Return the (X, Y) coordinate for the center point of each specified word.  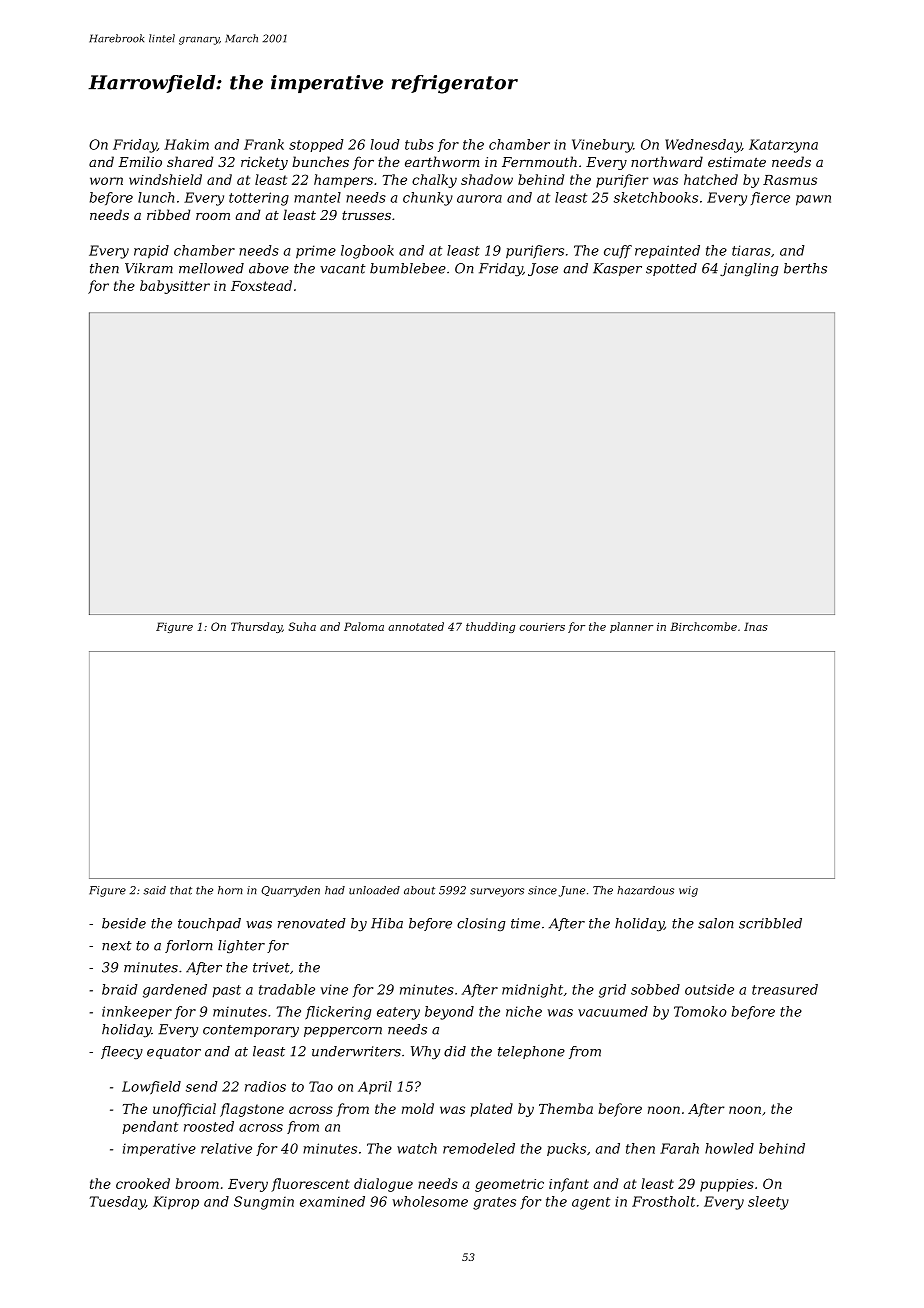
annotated (416, 626)
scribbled (770, 923)
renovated (312, 923)
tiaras (751, 250)
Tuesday (117, 1203)
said (154, 890)
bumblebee (408, 268)
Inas (756, 626)
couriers (542, 627)
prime (316, 252)
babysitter (175, 287)
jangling (749, 269)
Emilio (140, 161)
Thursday (256, 627)
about (419, 890)
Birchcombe (703, 626)
